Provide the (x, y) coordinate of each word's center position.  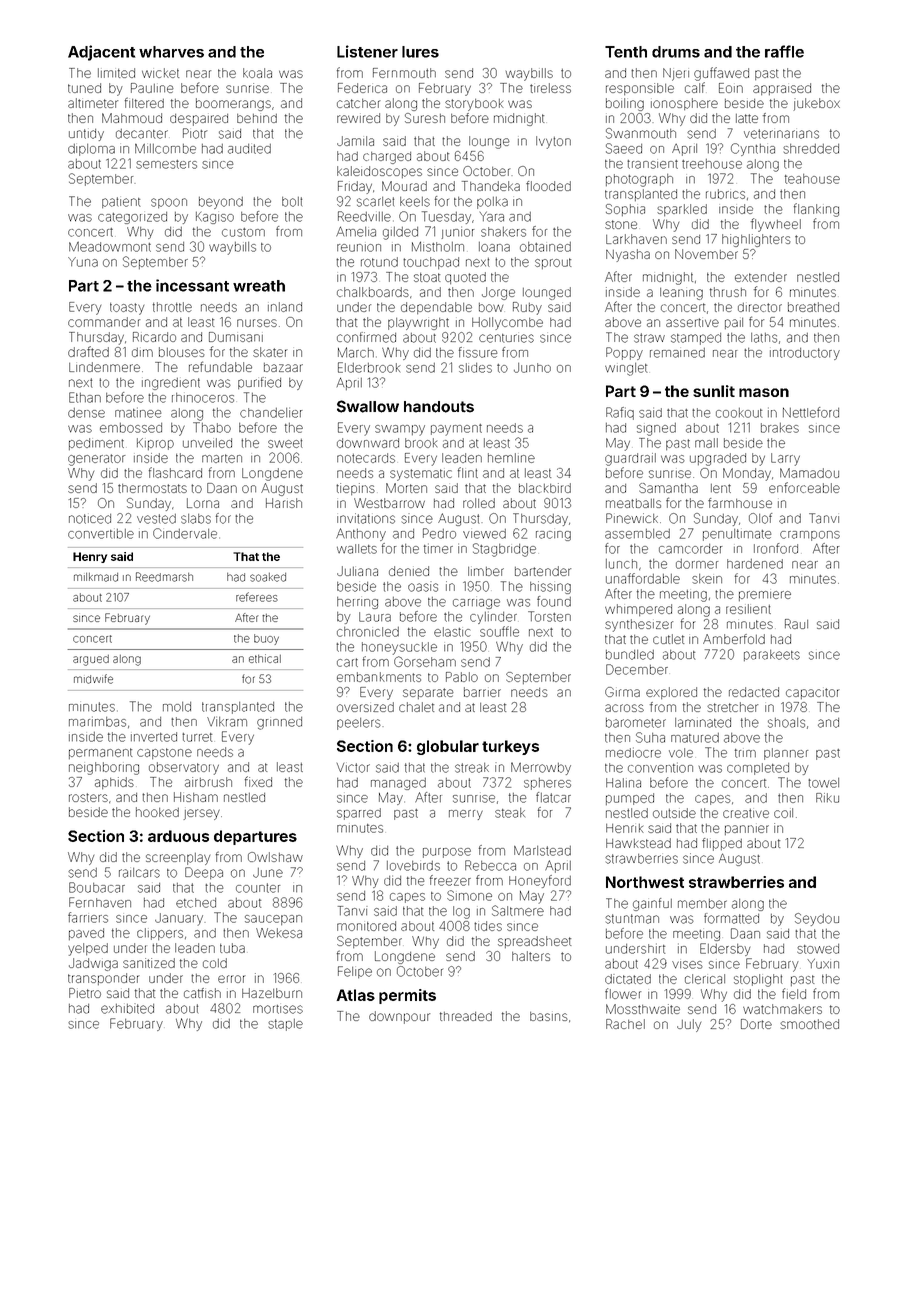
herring (357, 603)
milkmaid (96, 577)
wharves (171, 52)
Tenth (626, 52)
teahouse (812, 179)
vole (681, 753)
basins (549, 1016)
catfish (202, 993)
